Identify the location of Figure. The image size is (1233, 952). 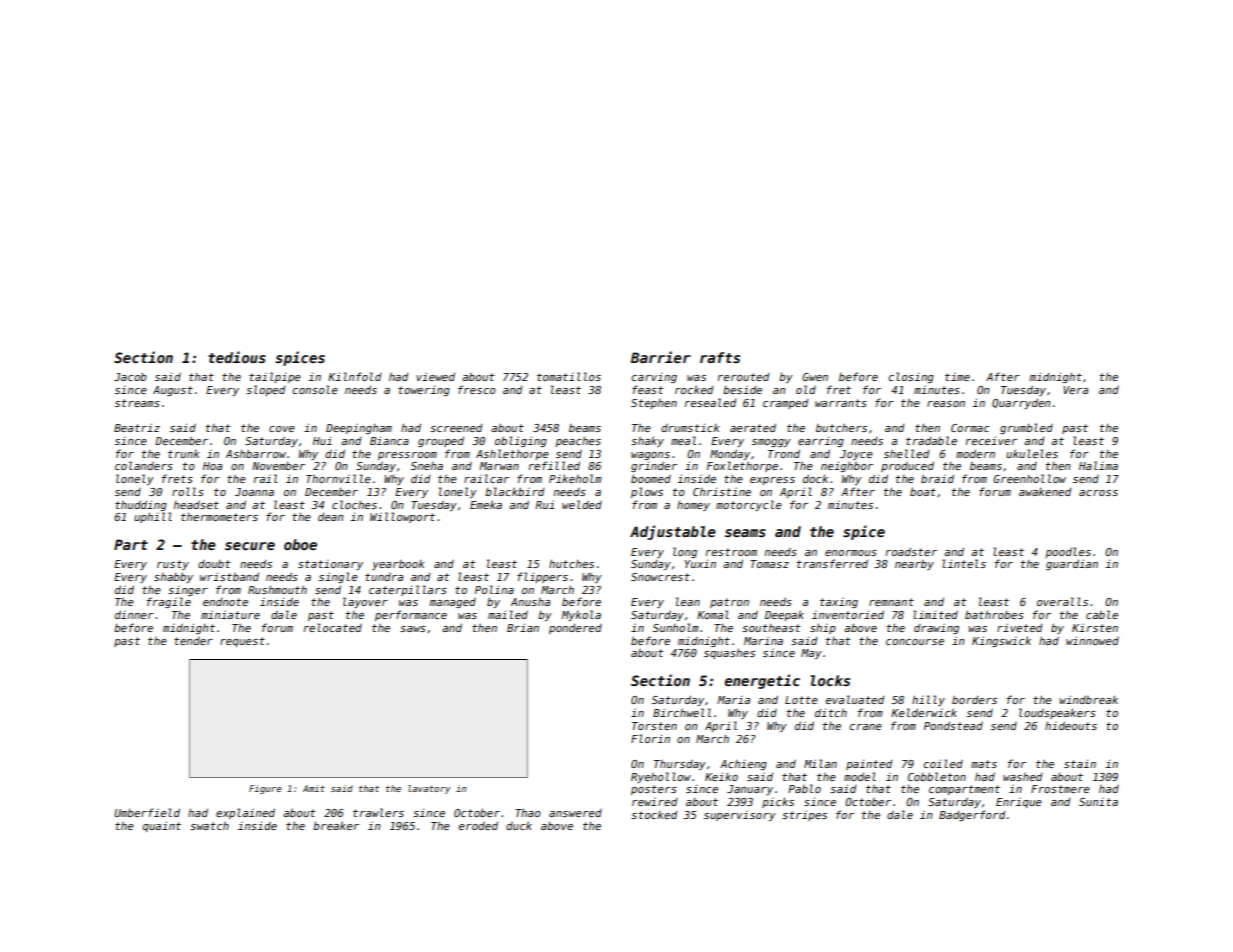
(265, 789).
